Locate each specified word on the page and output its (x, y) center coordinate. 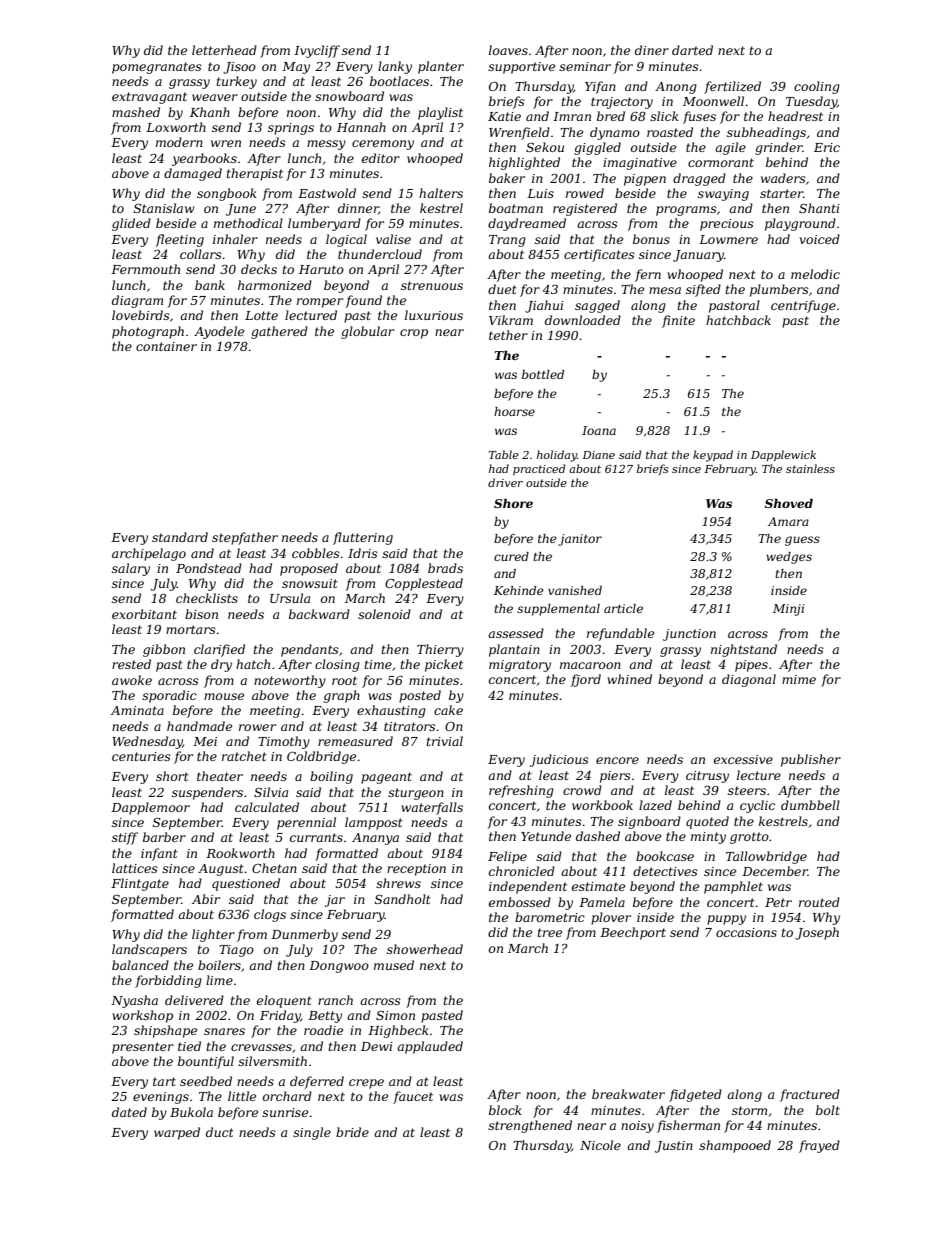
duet (502, 289)
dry (221, 665)
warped (177, 1133)
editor (381, 158)
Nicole (600, 1145)
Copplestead (424, 584)
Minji (788, 610)
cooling (817, 87)
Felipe (507, 857)
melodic (815, 274)
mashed (136, 112)
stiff (125, 838)
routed (819, 902)
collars (201, 254)
